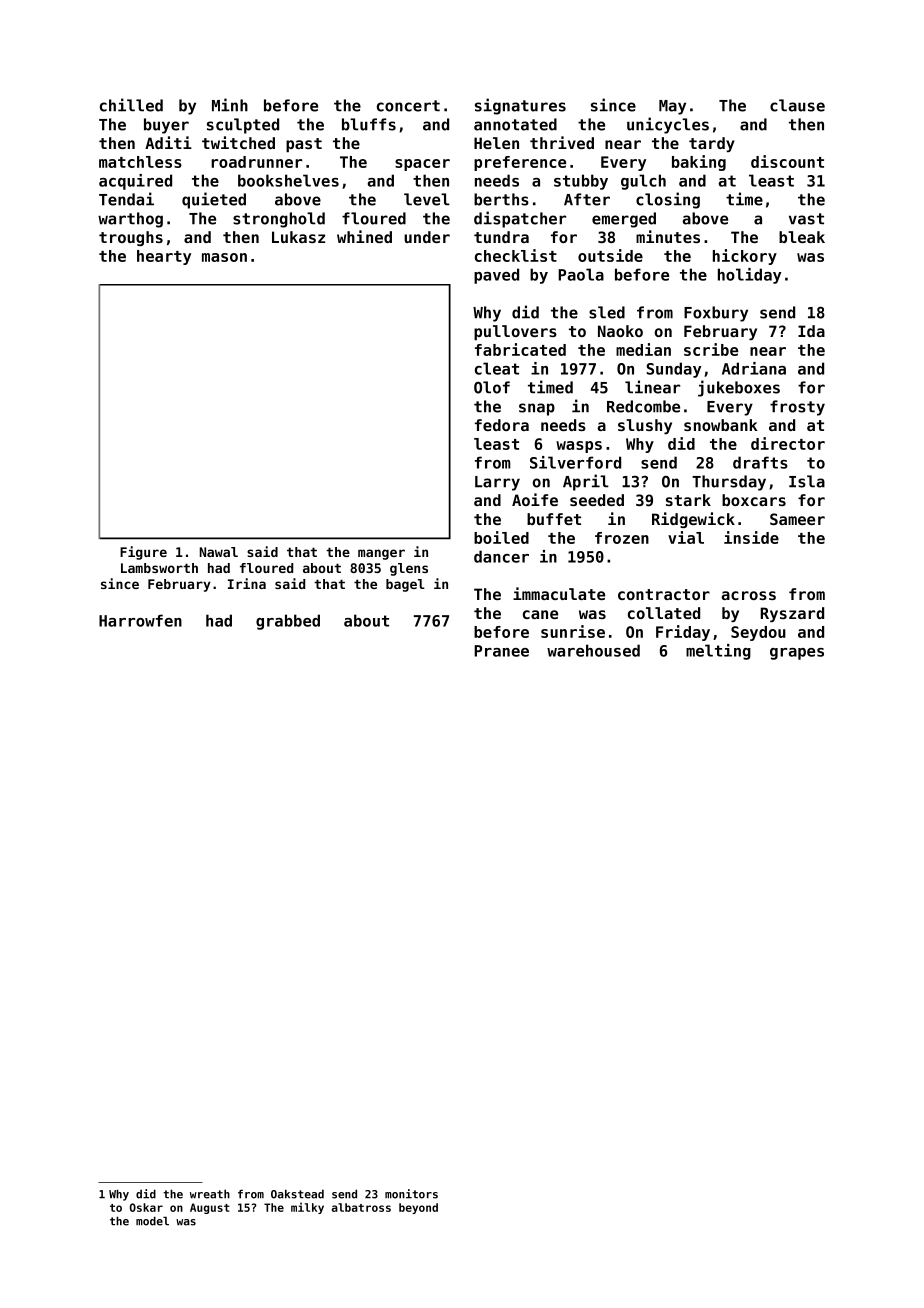 This document has width=924, height=1308. What do you see at coordinates (140, 620) in the document?
I see `Harrowfen` at bounding box center [140, 620].
